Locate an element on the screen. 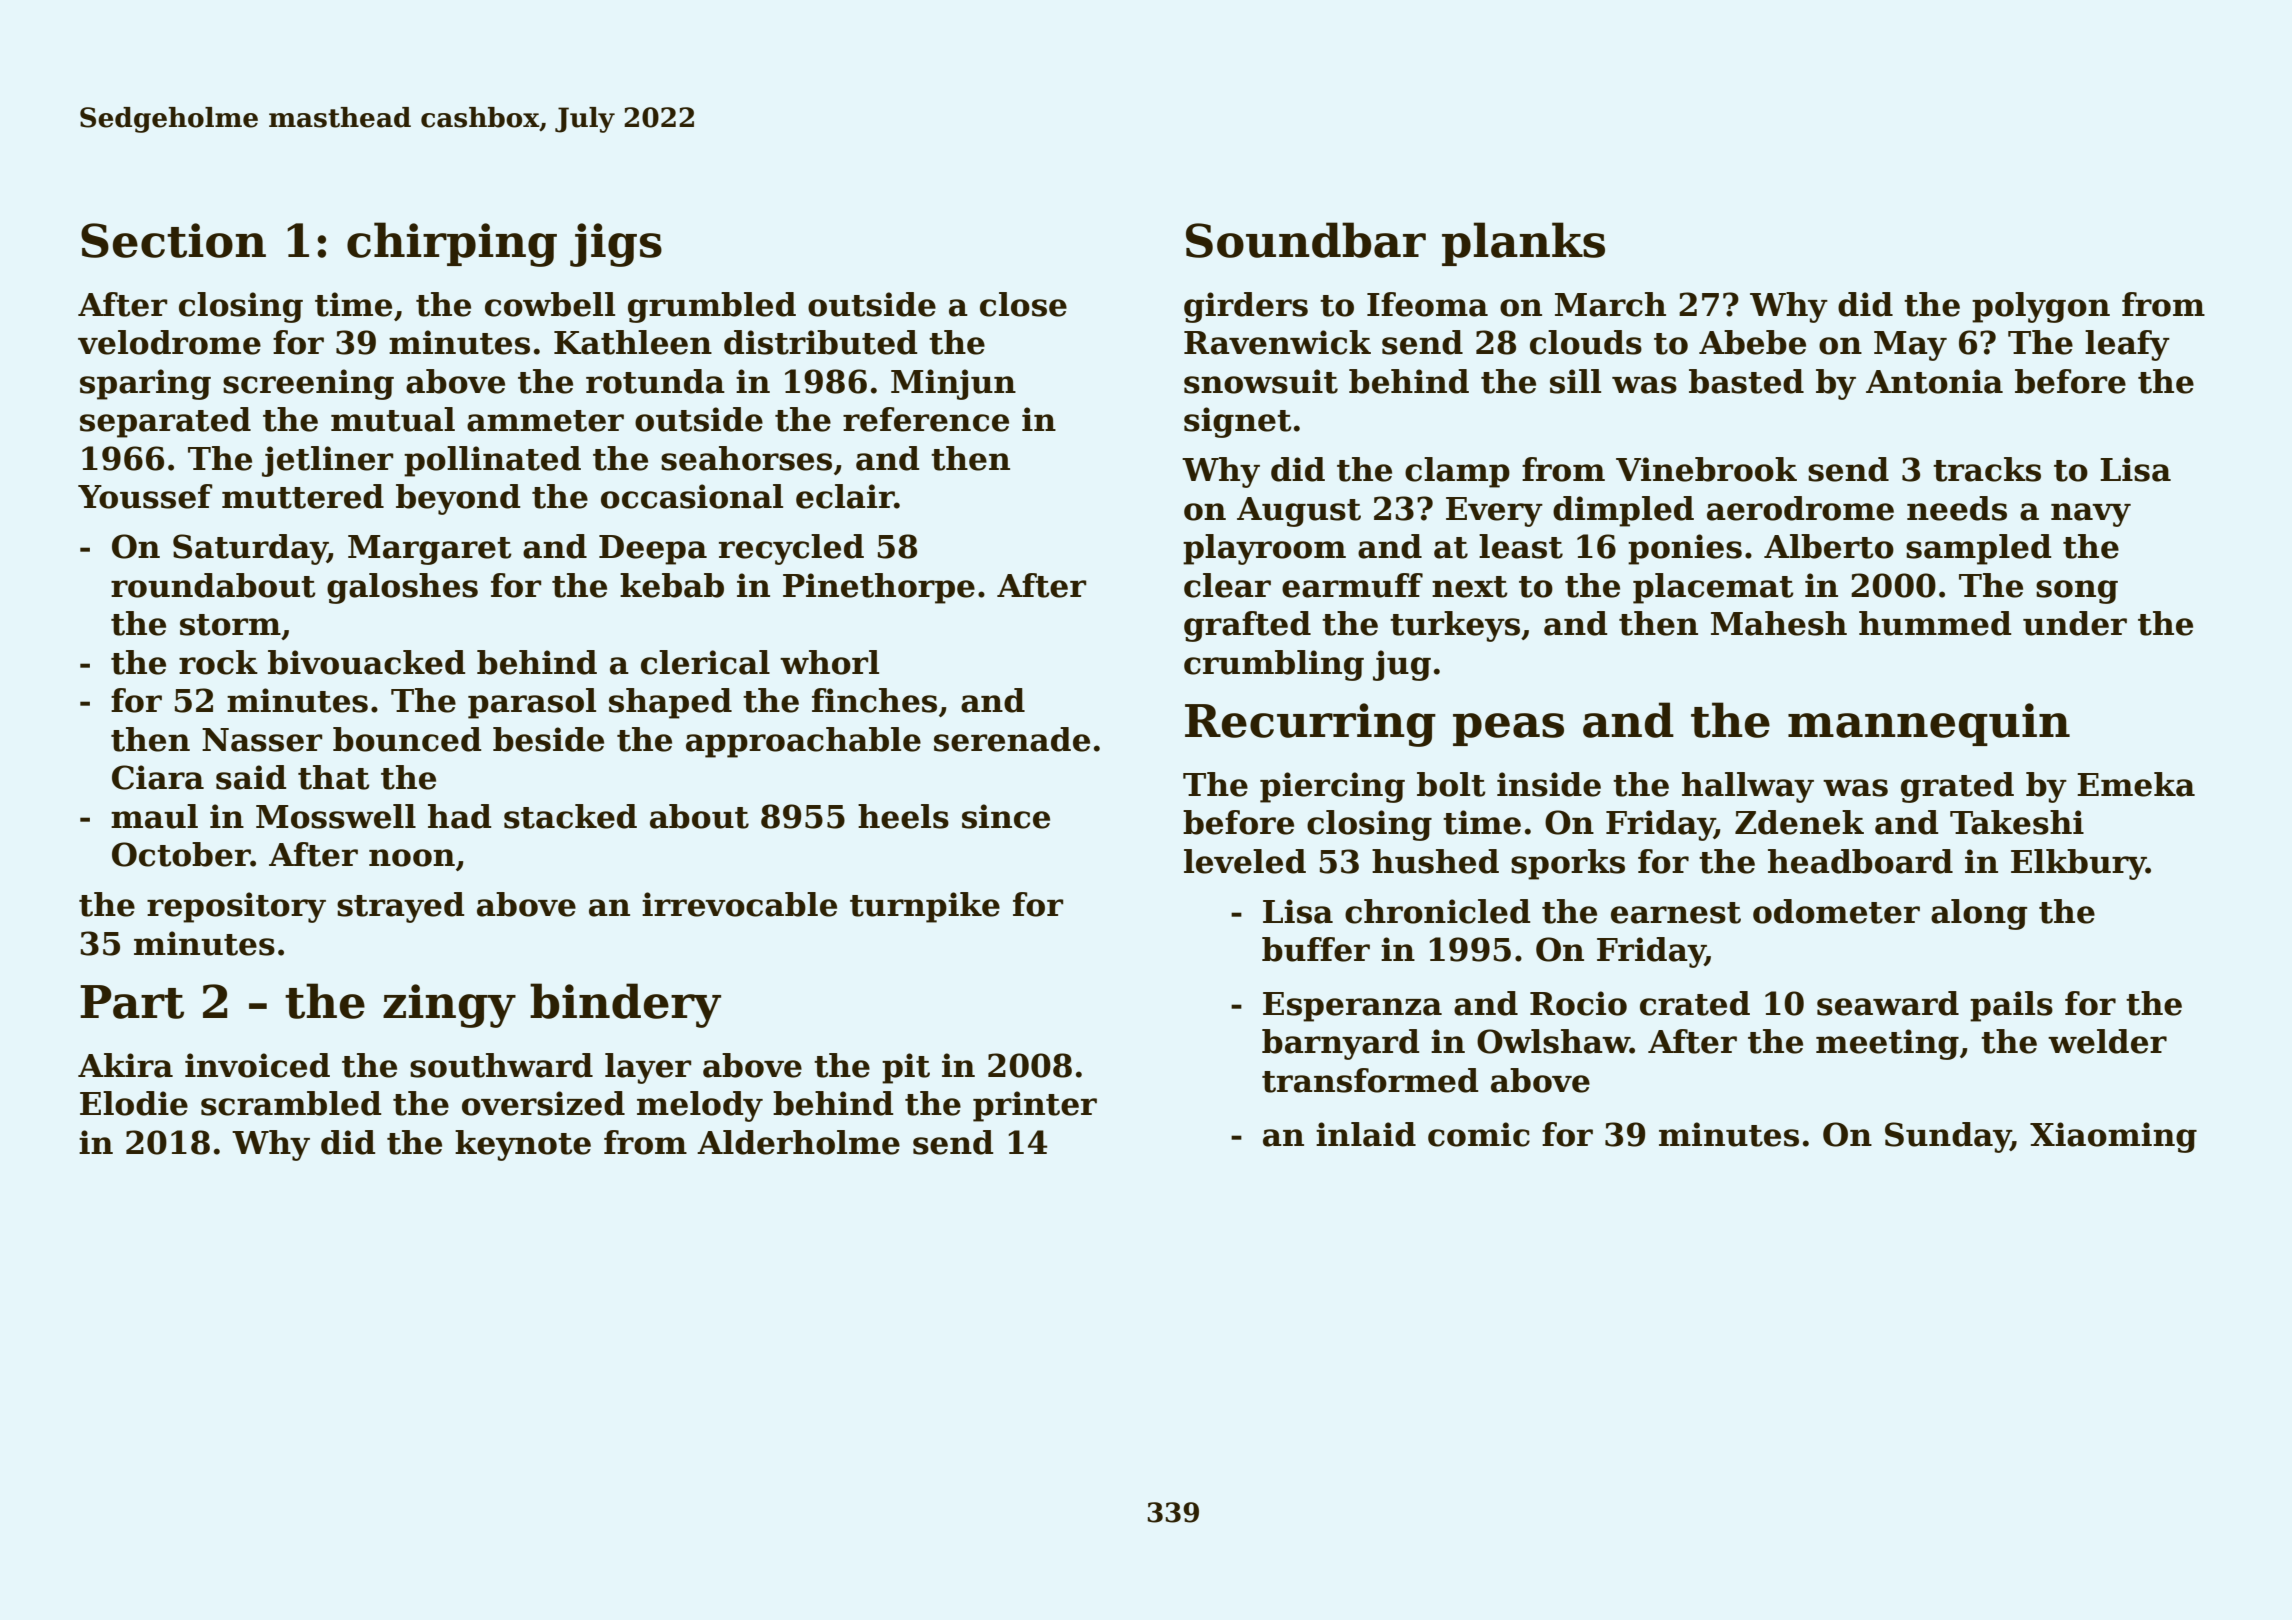 The image size is (2292, 1620). Zdenek is located at coordinates (1799, 822).
